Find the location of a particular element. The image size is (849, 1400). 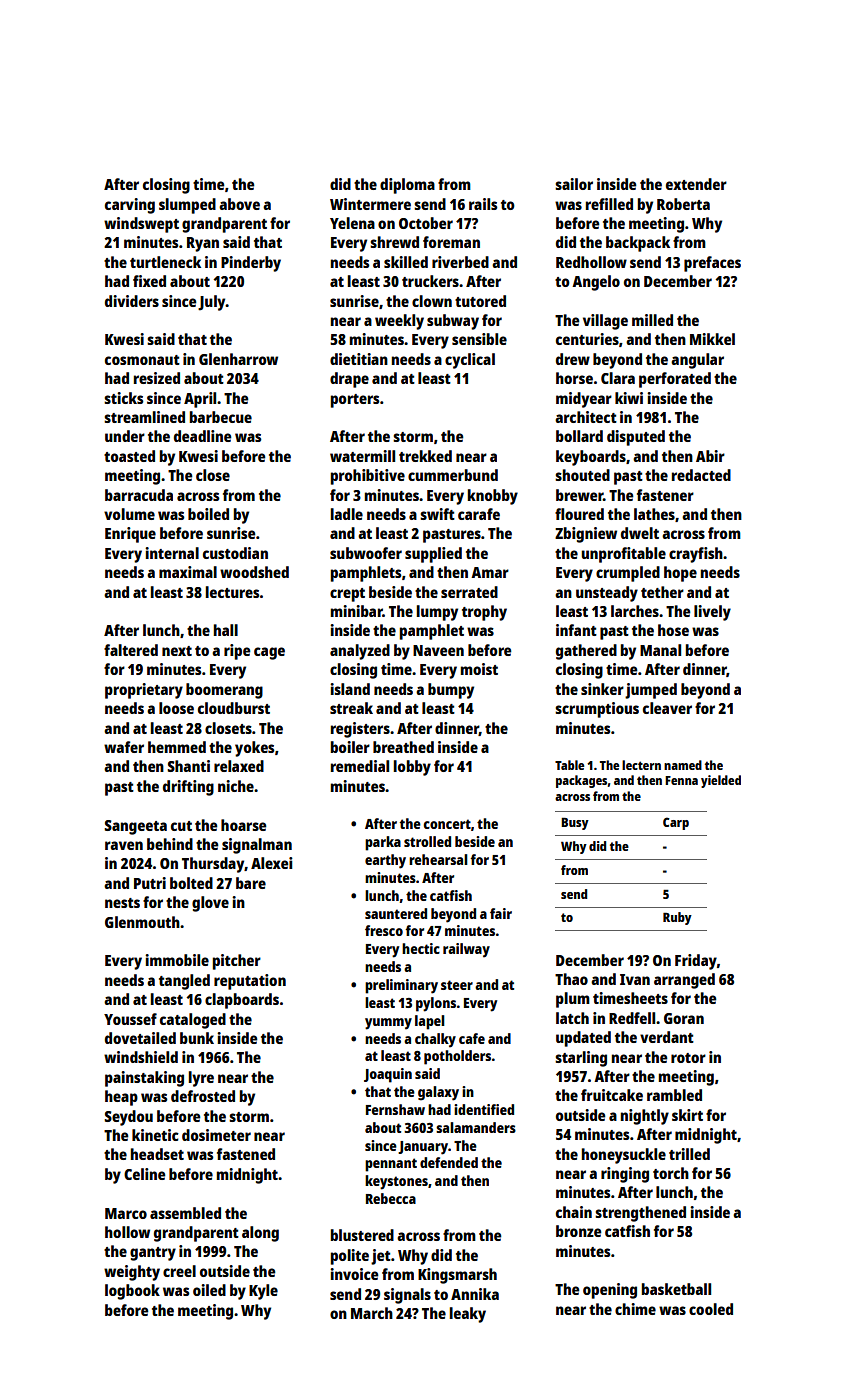

Sangeeta is located at coordinates (135, 827).
